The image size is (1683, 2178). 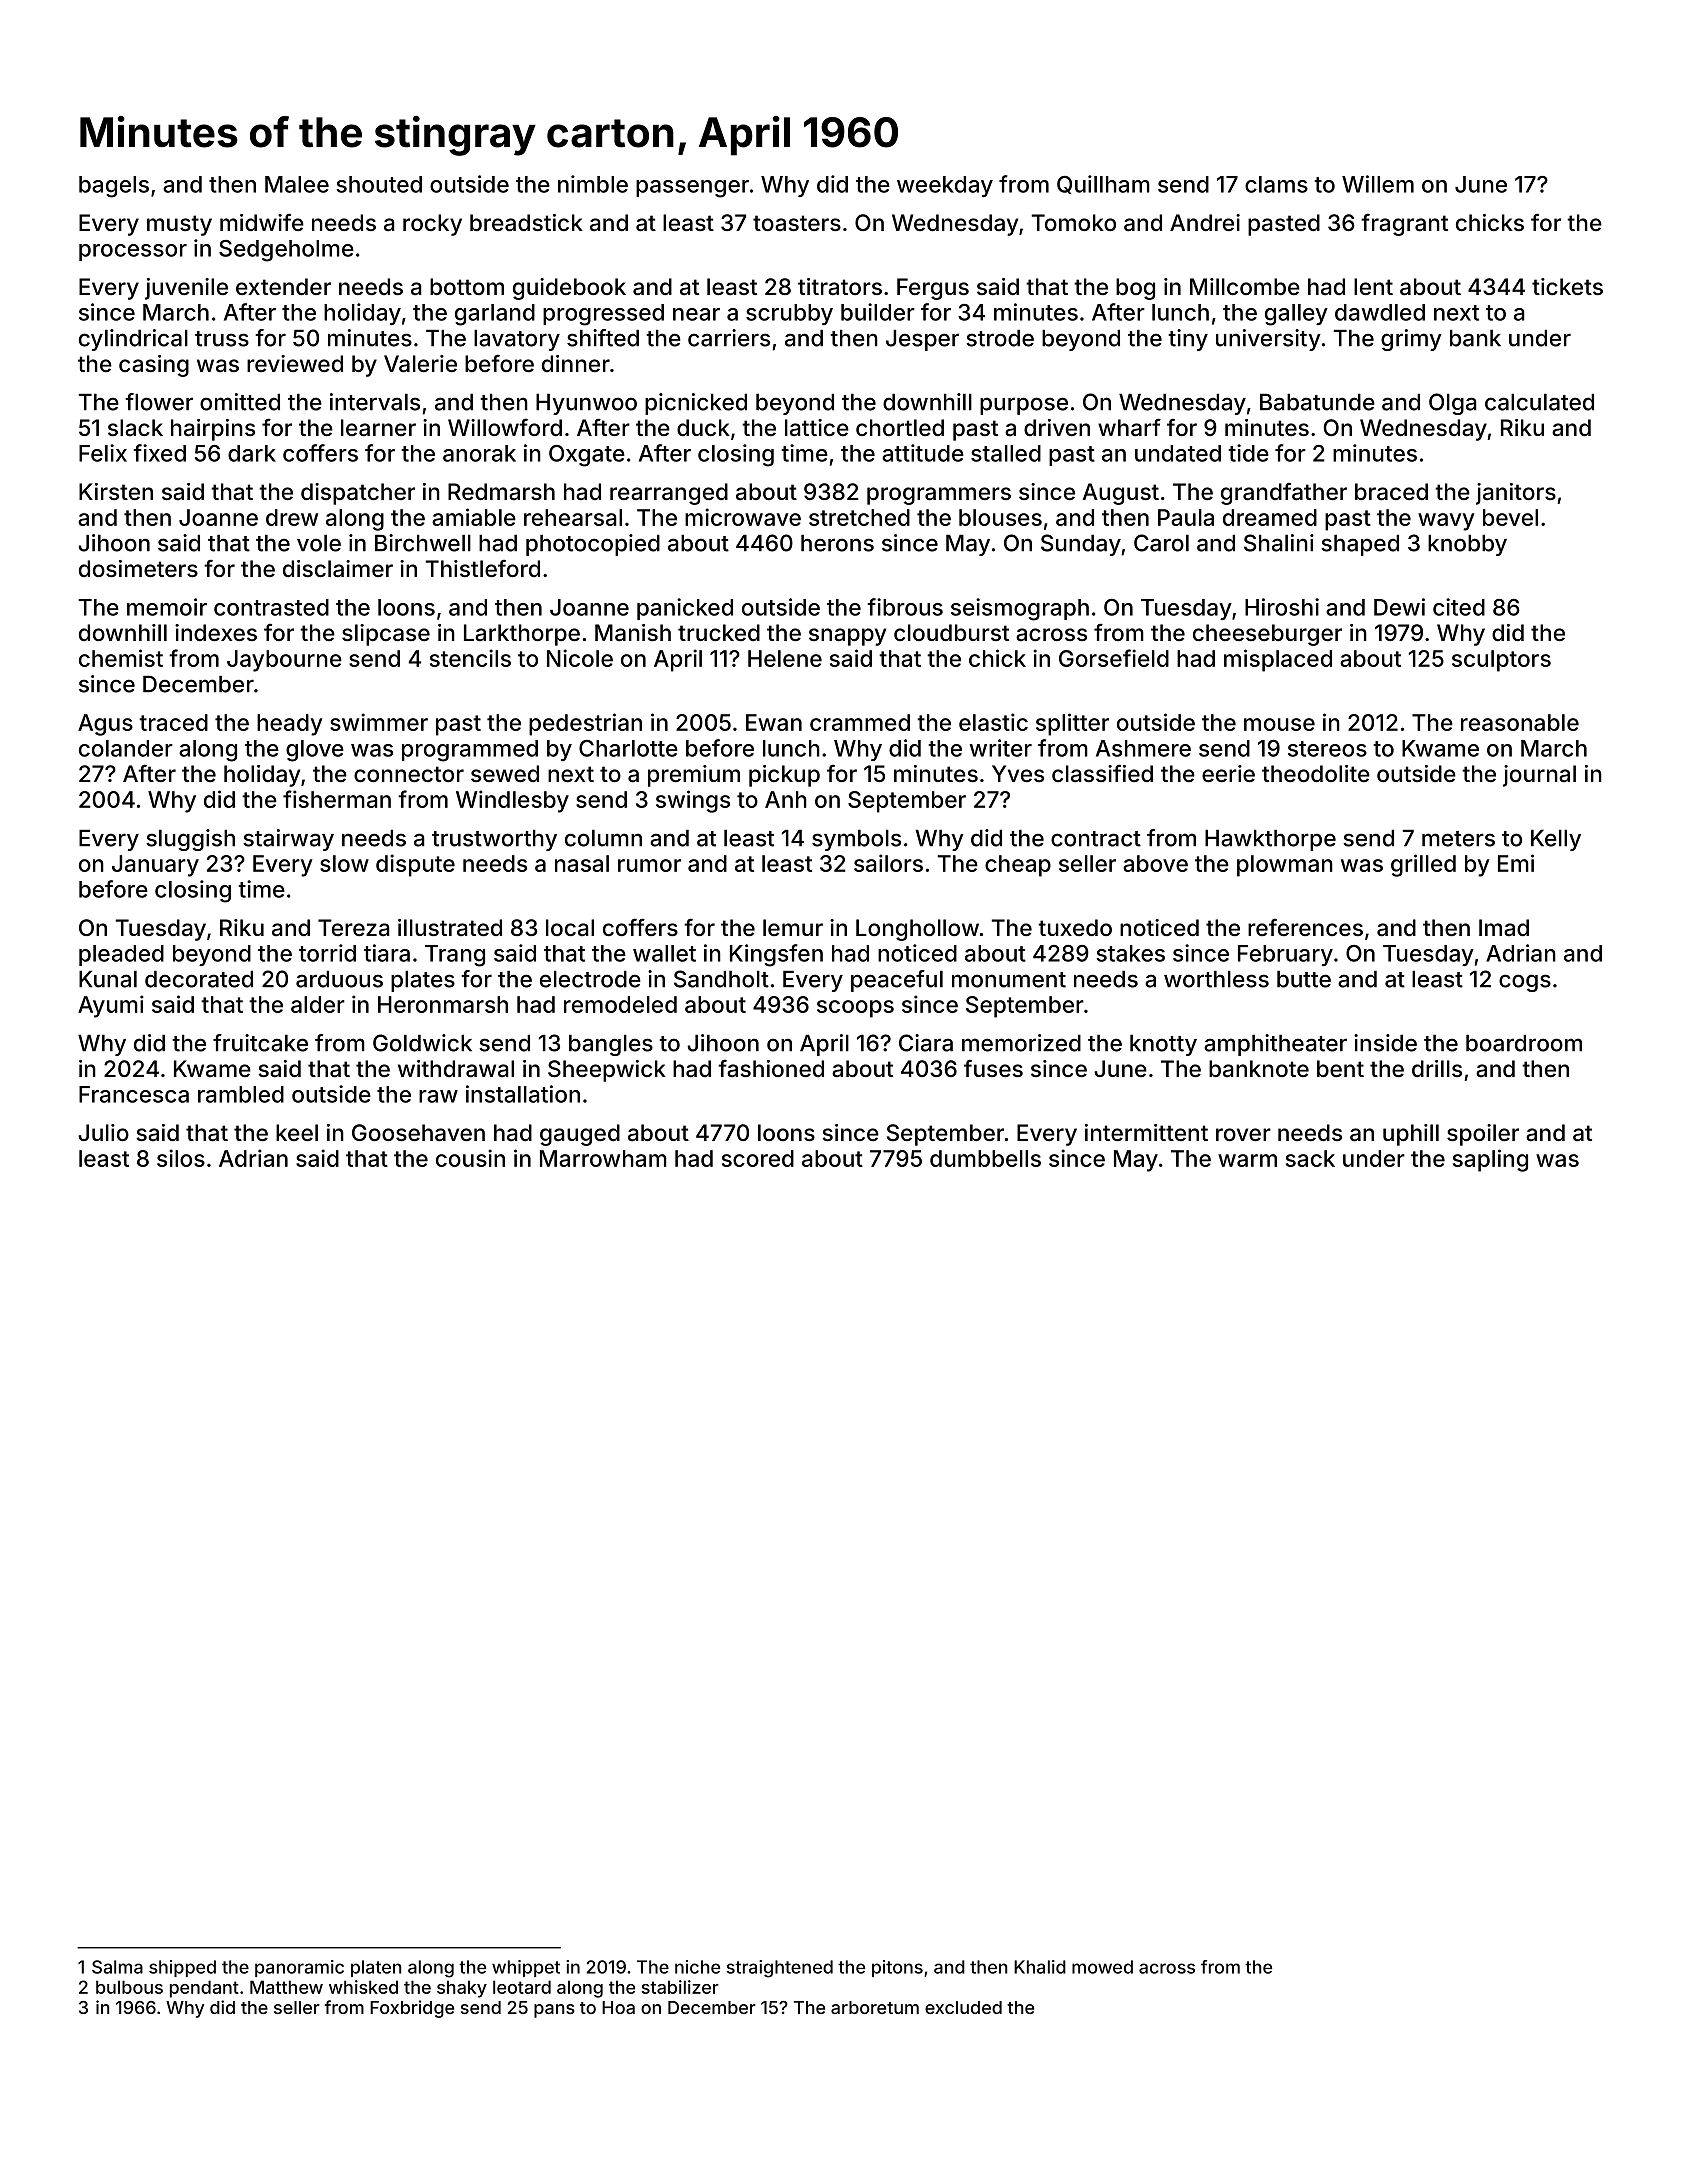 What do you see at coordinates (181, 1158) in the screenshot?
I see `silos` at bounding box center [181, 1158].
